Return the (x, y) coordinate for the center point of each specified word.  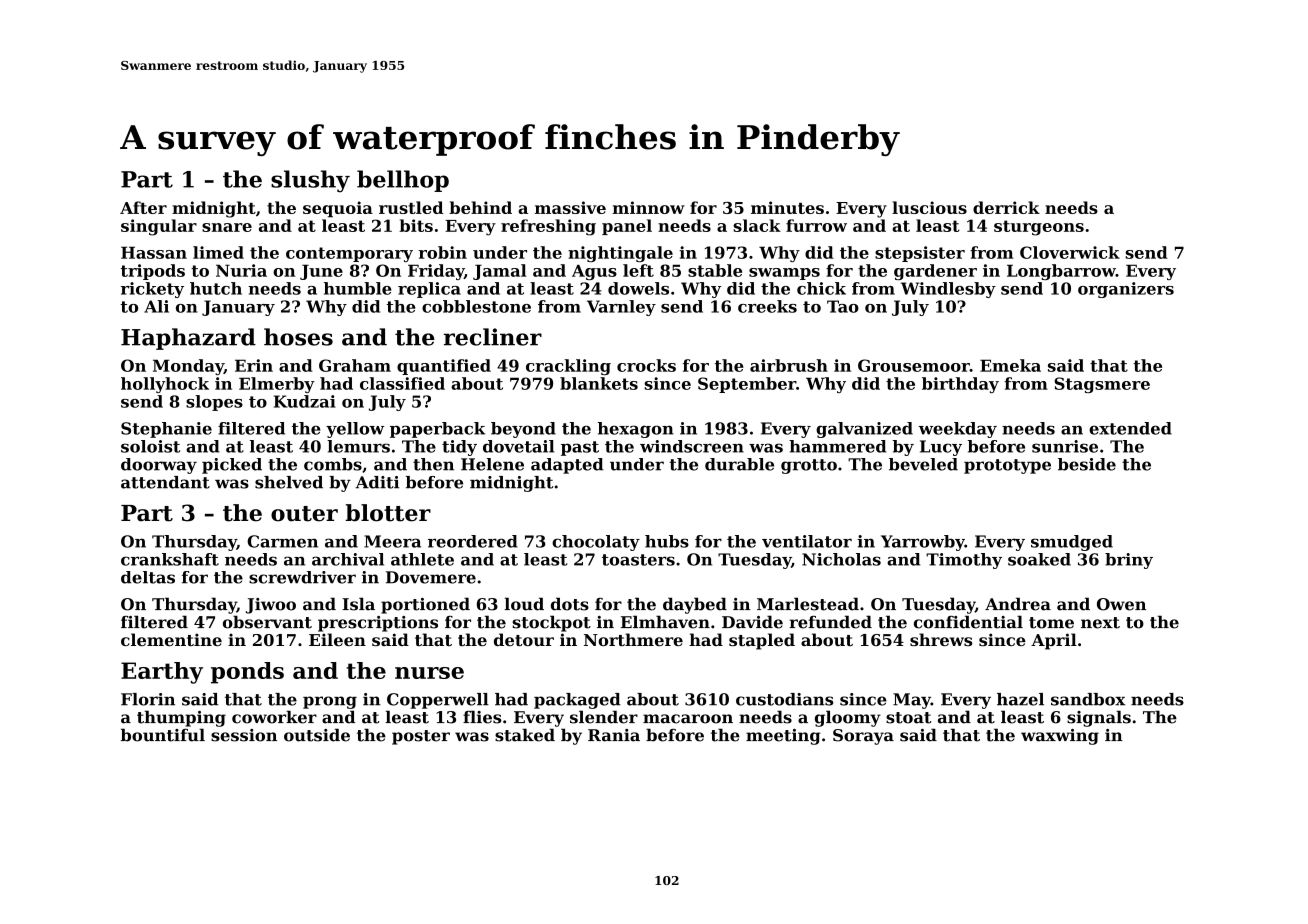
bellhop (403, 181)
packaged (577, 701)
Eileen (337, 639)
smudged (1072, 543)
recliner (493, 337)
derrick (1006, 207)
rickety (152, 290)
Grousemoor (914, 365)
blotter (388, 513)
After (143, 207)
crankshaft (170, 559)
